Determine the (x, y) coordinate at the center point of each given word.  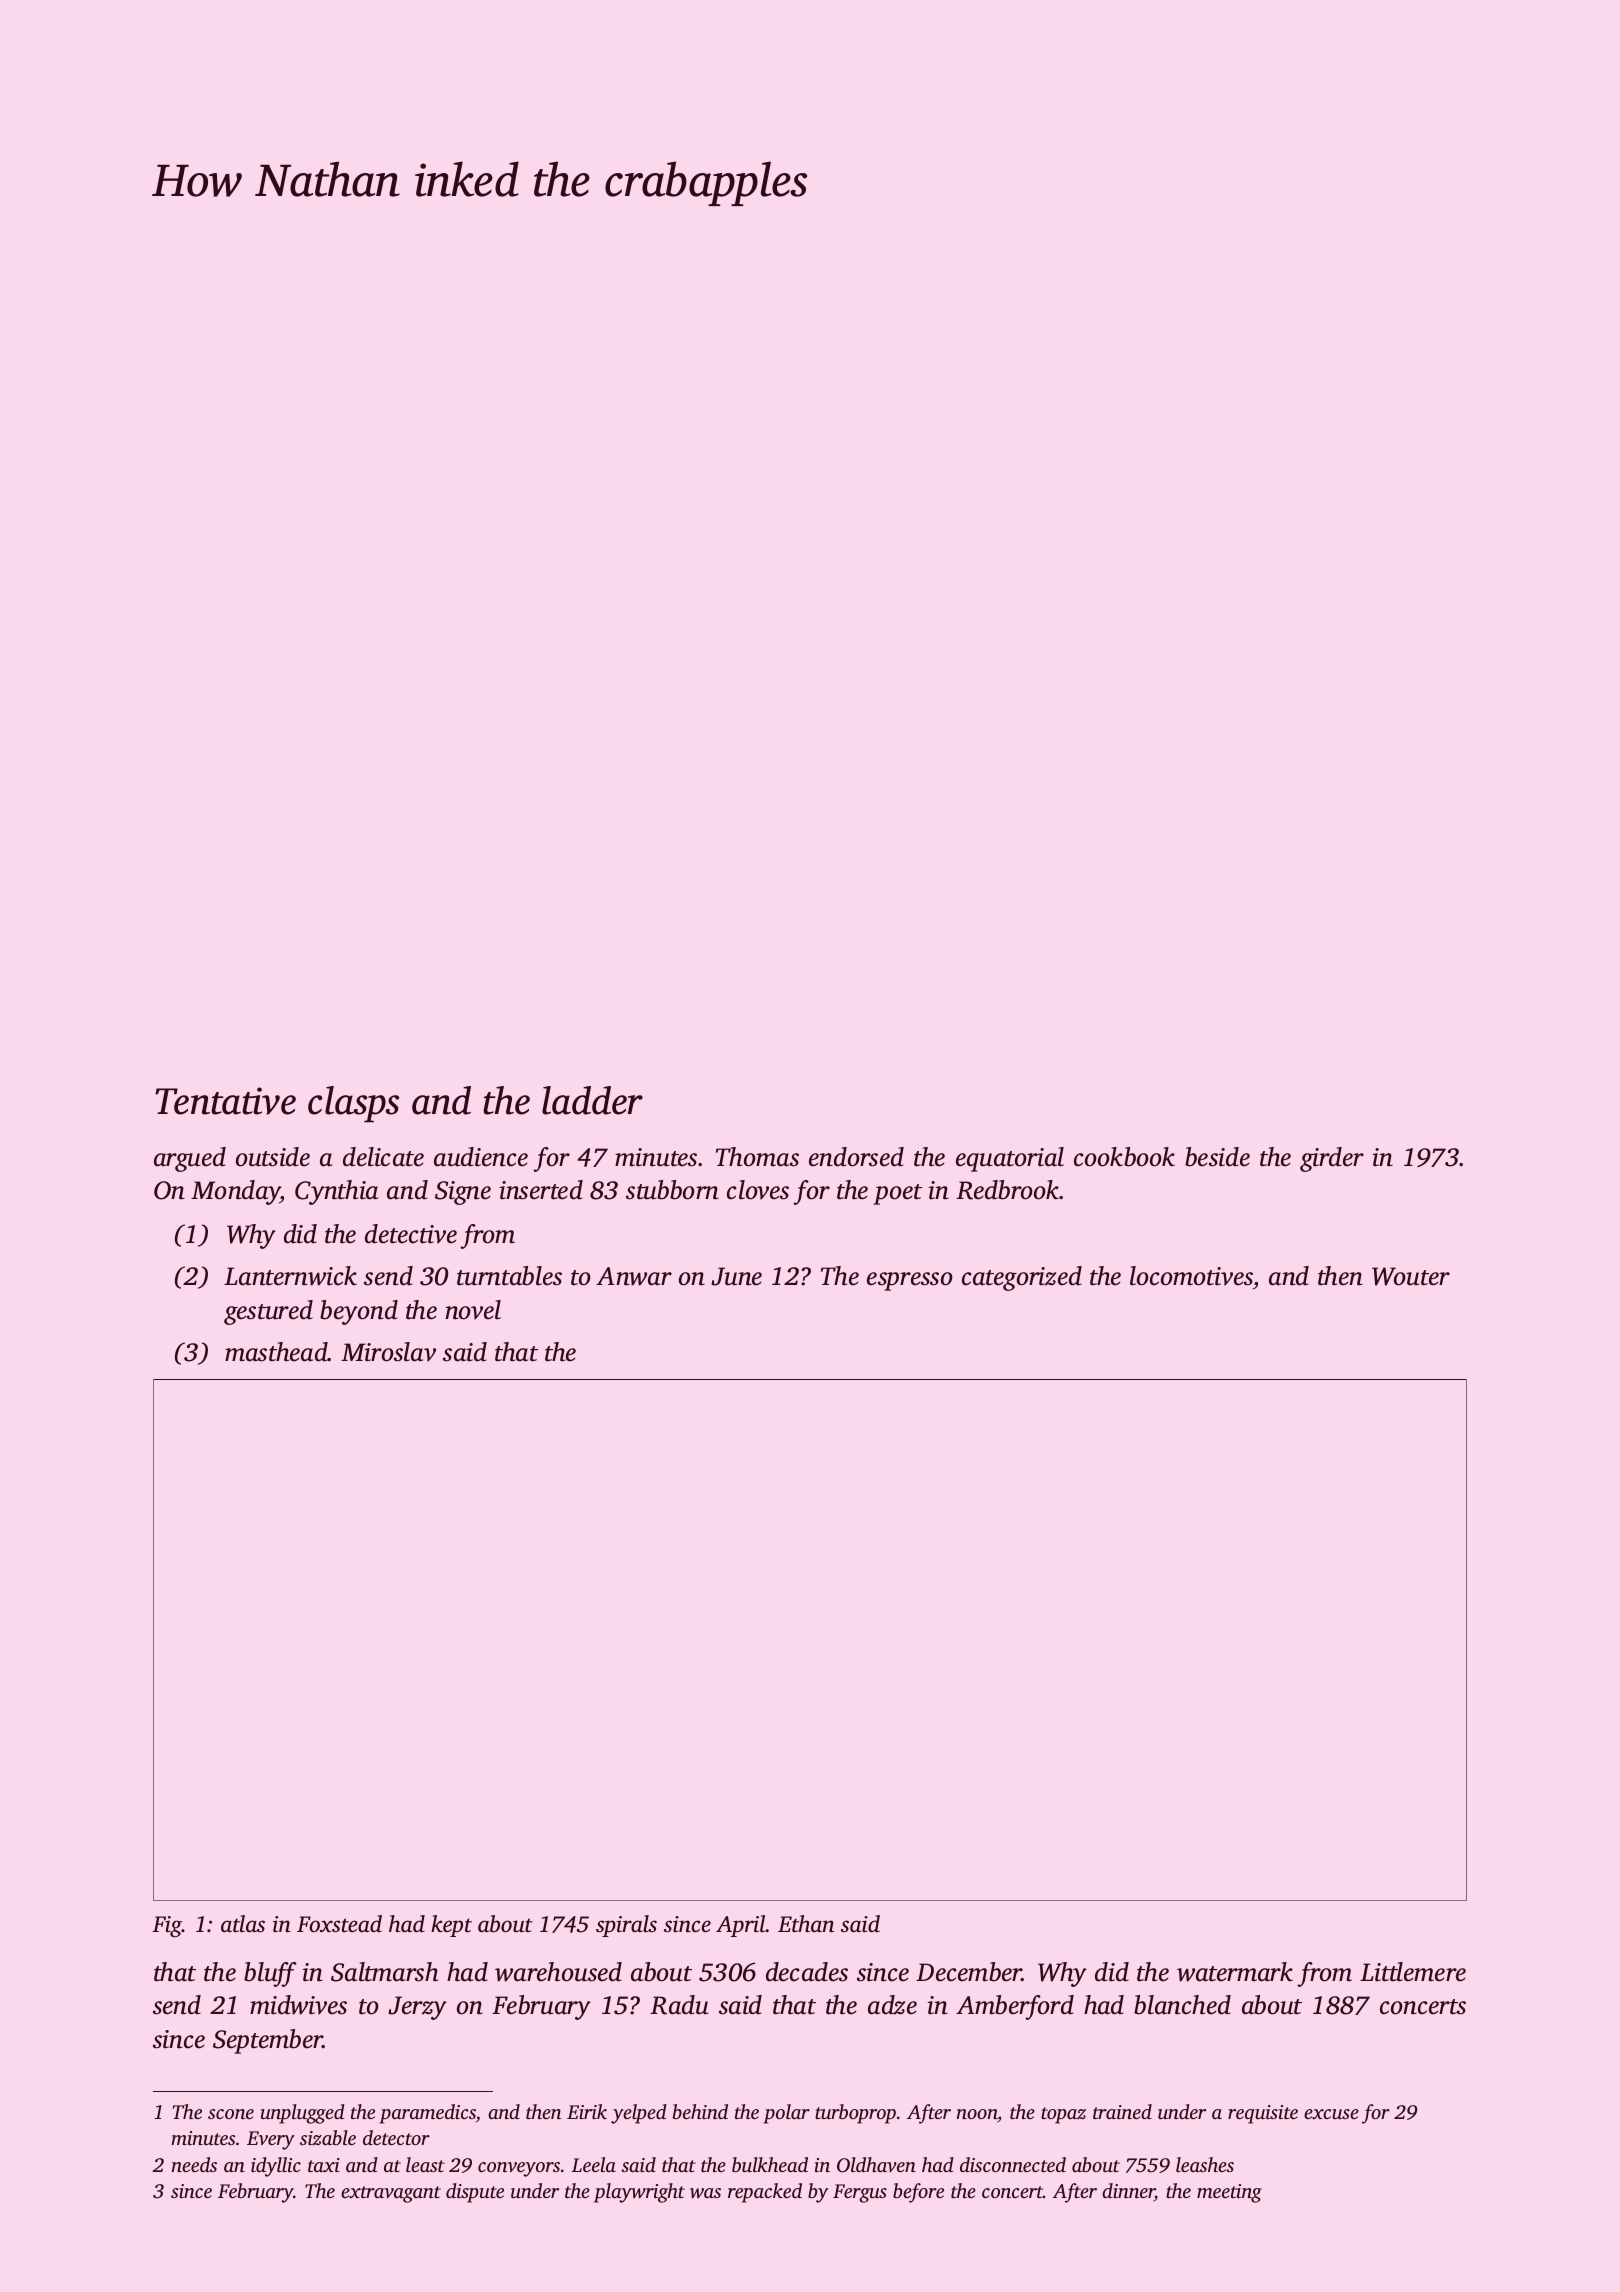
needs (194, 2164)
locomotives (1191, 1276)
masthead (276, 1352)
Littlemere (1413, 1972)
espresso (910, 1281)
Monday (235, 1192)
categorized (1022, 1278)
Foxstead (339, 1924)
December (969, 1972)
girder (1332, 1159)
